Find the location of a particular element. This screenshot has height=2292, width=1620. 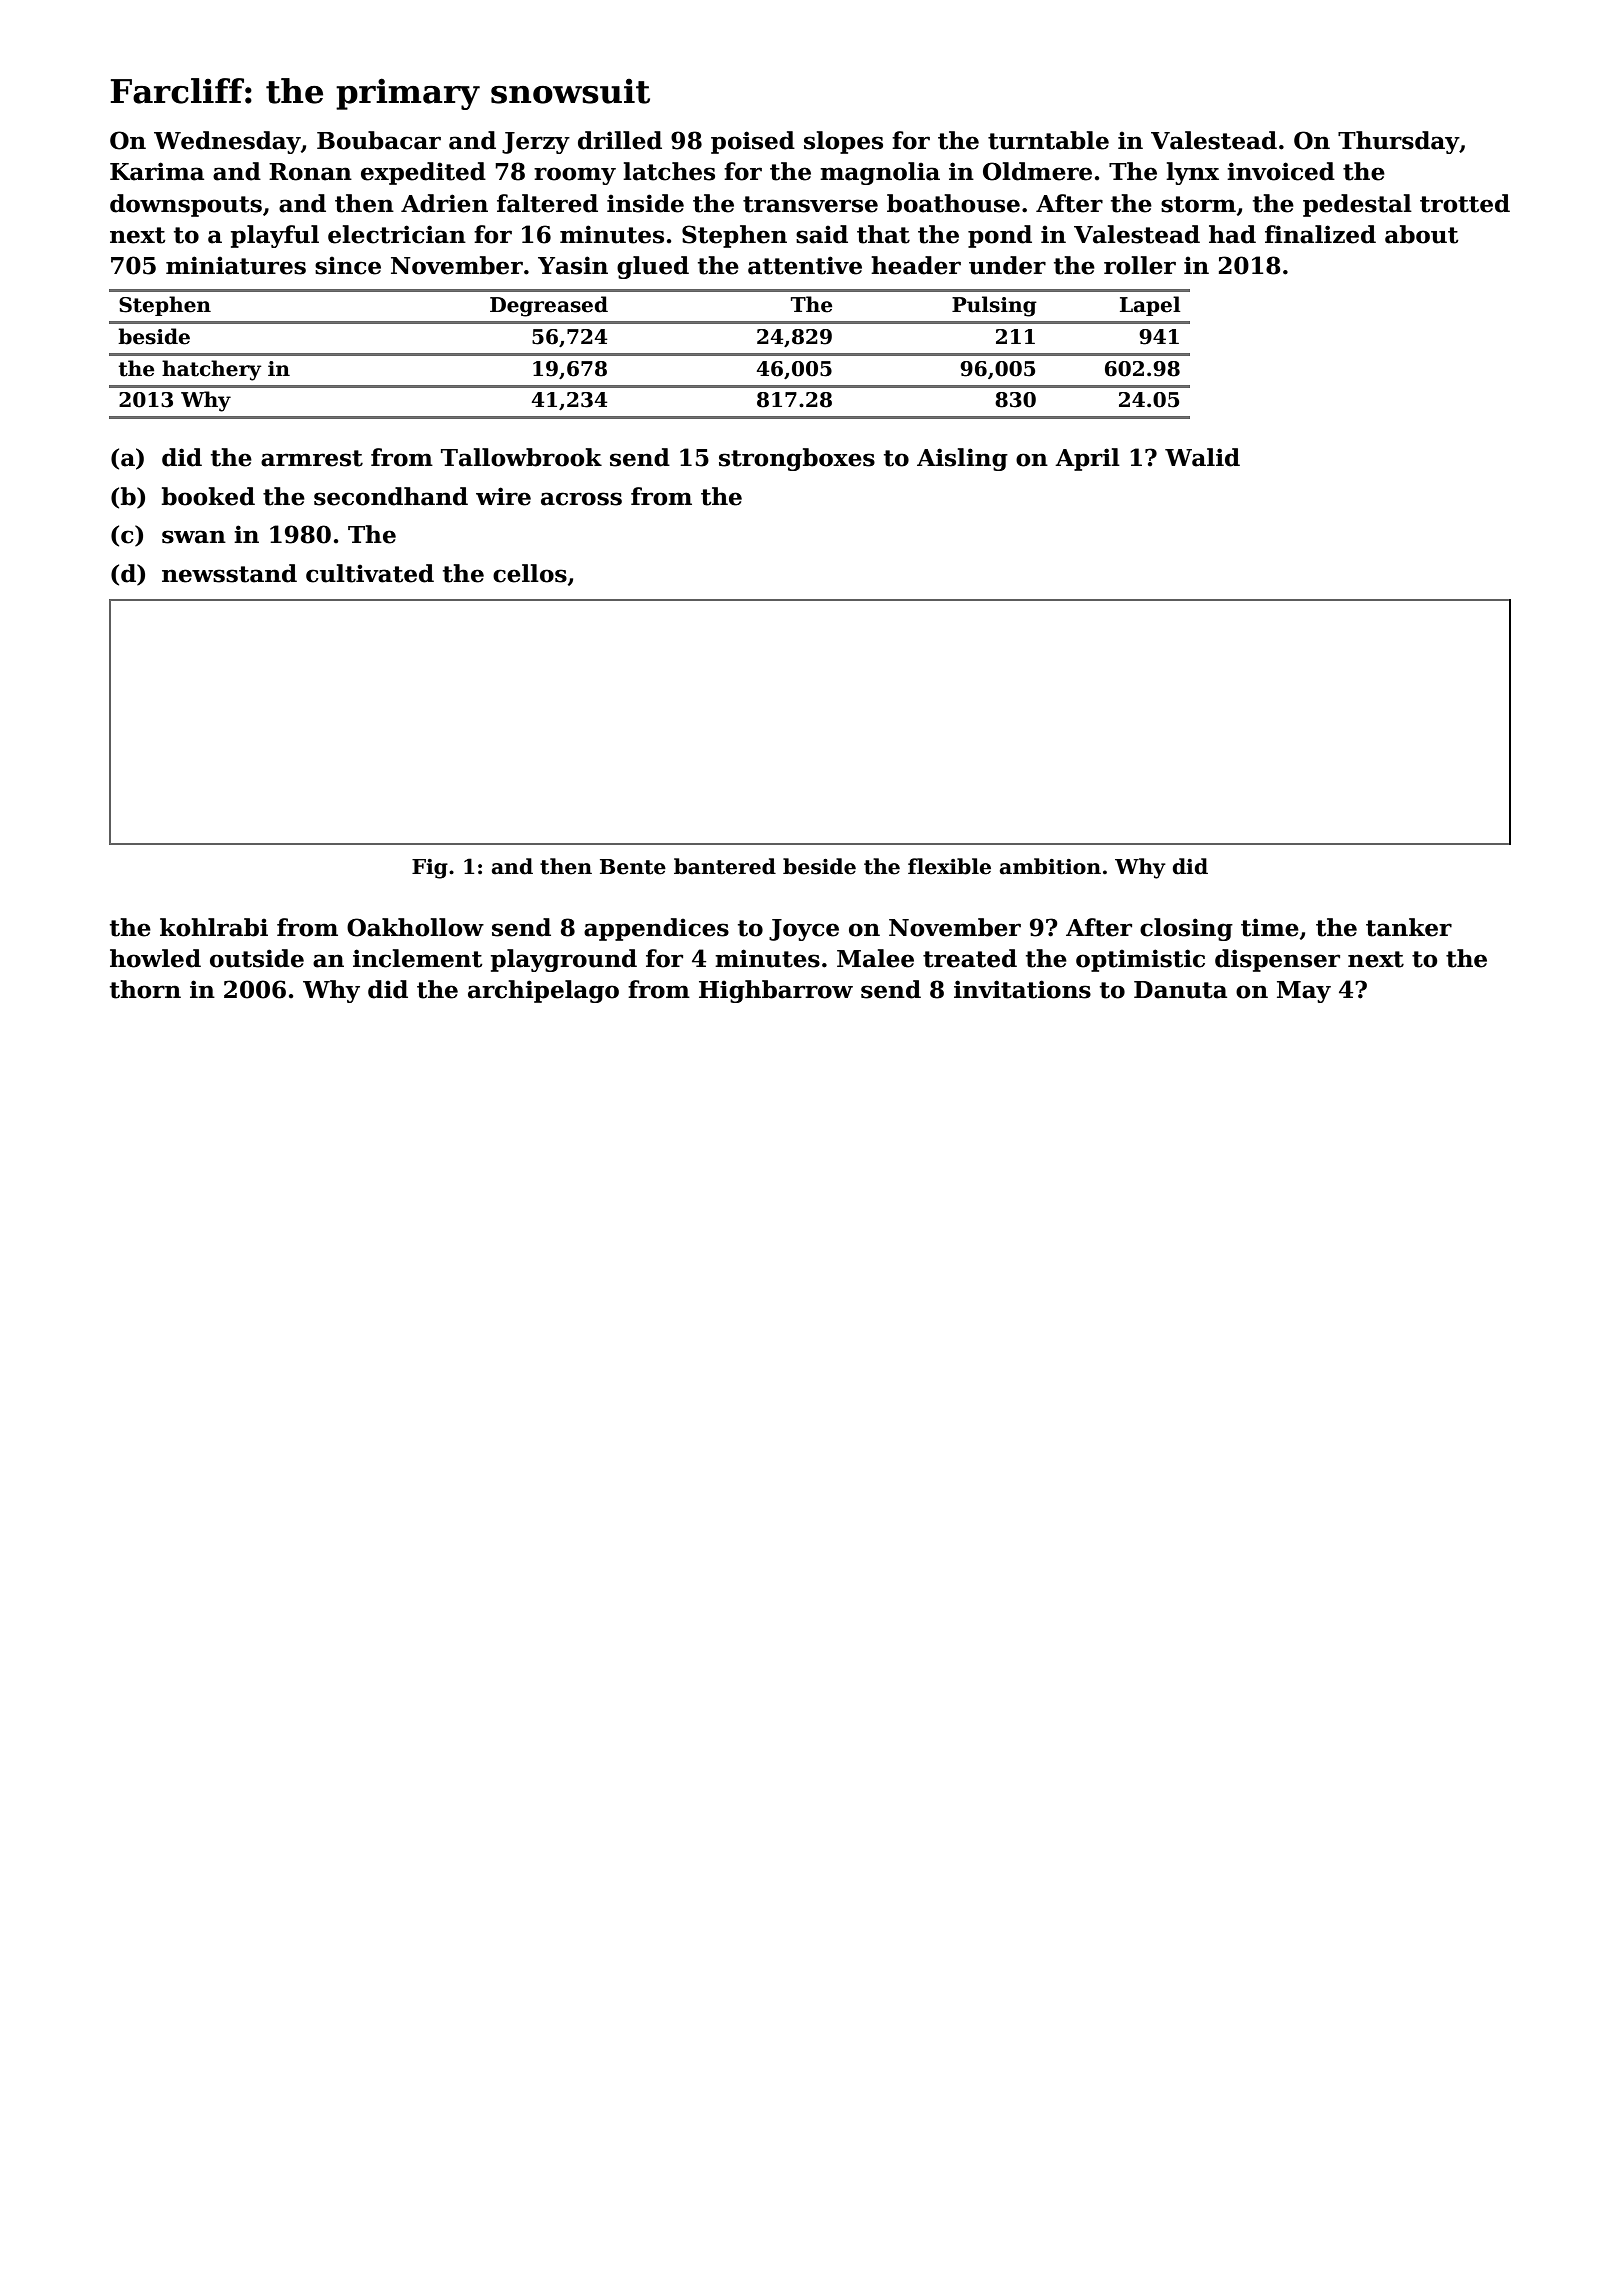

bantered is located at coordinates (725, 866).
